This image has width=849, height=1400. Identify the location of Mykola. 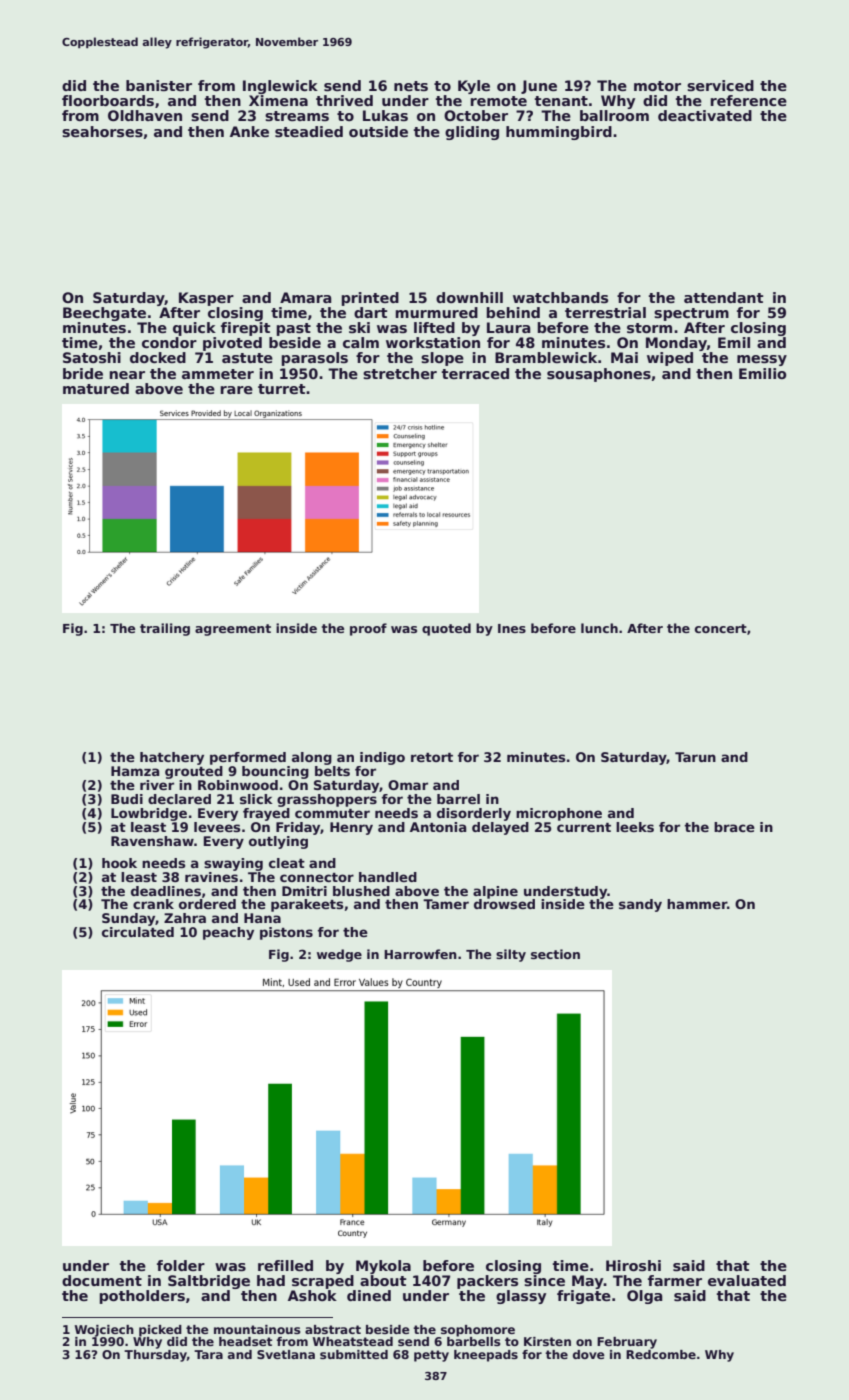
(383, 1267).
